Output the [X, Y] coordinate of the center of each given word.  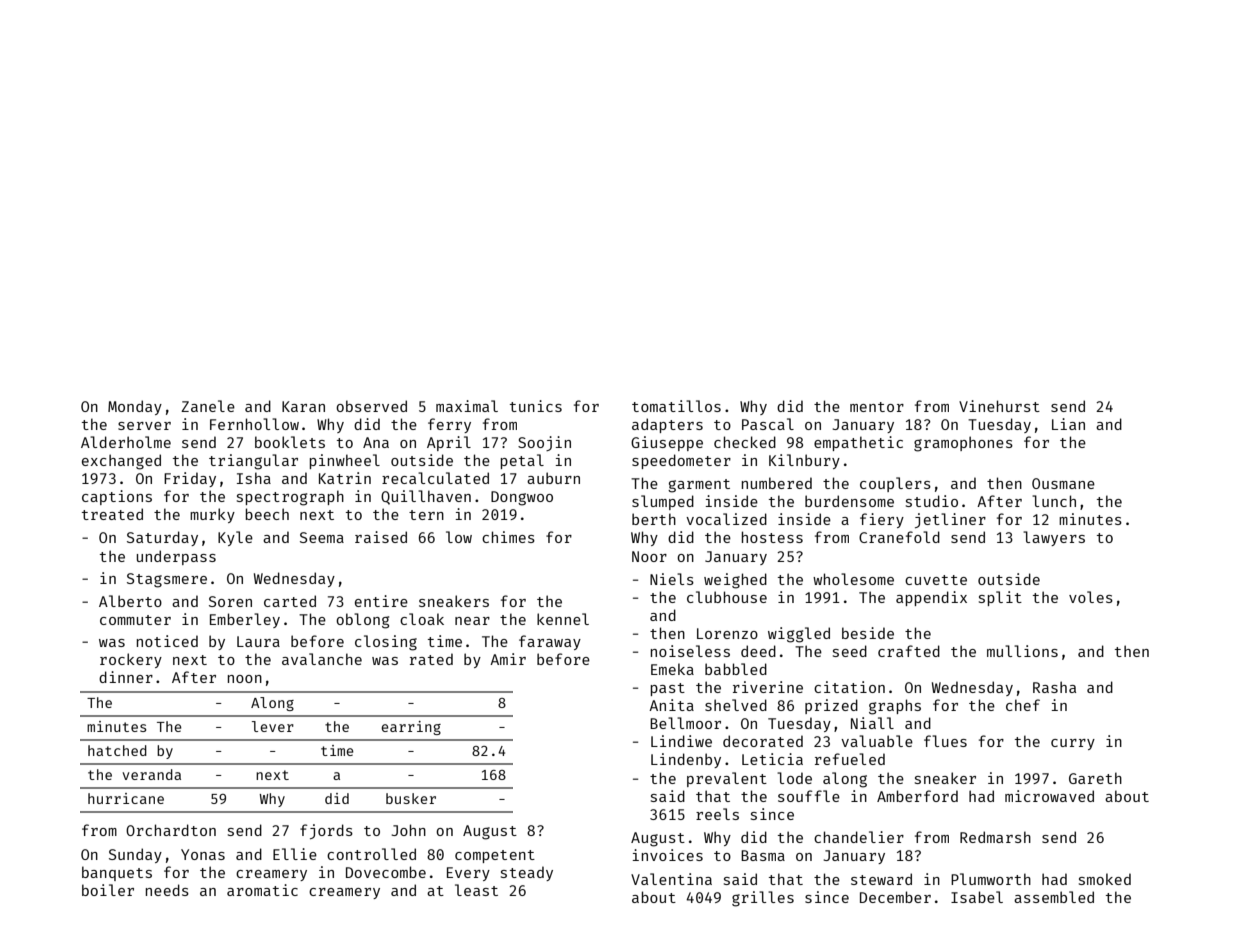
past [668, 689]
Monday [135, 407]
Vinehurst [999, 406]
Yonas [203, 854]
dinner [126, 677]
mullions [1022, 651]
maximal [467, 406]
